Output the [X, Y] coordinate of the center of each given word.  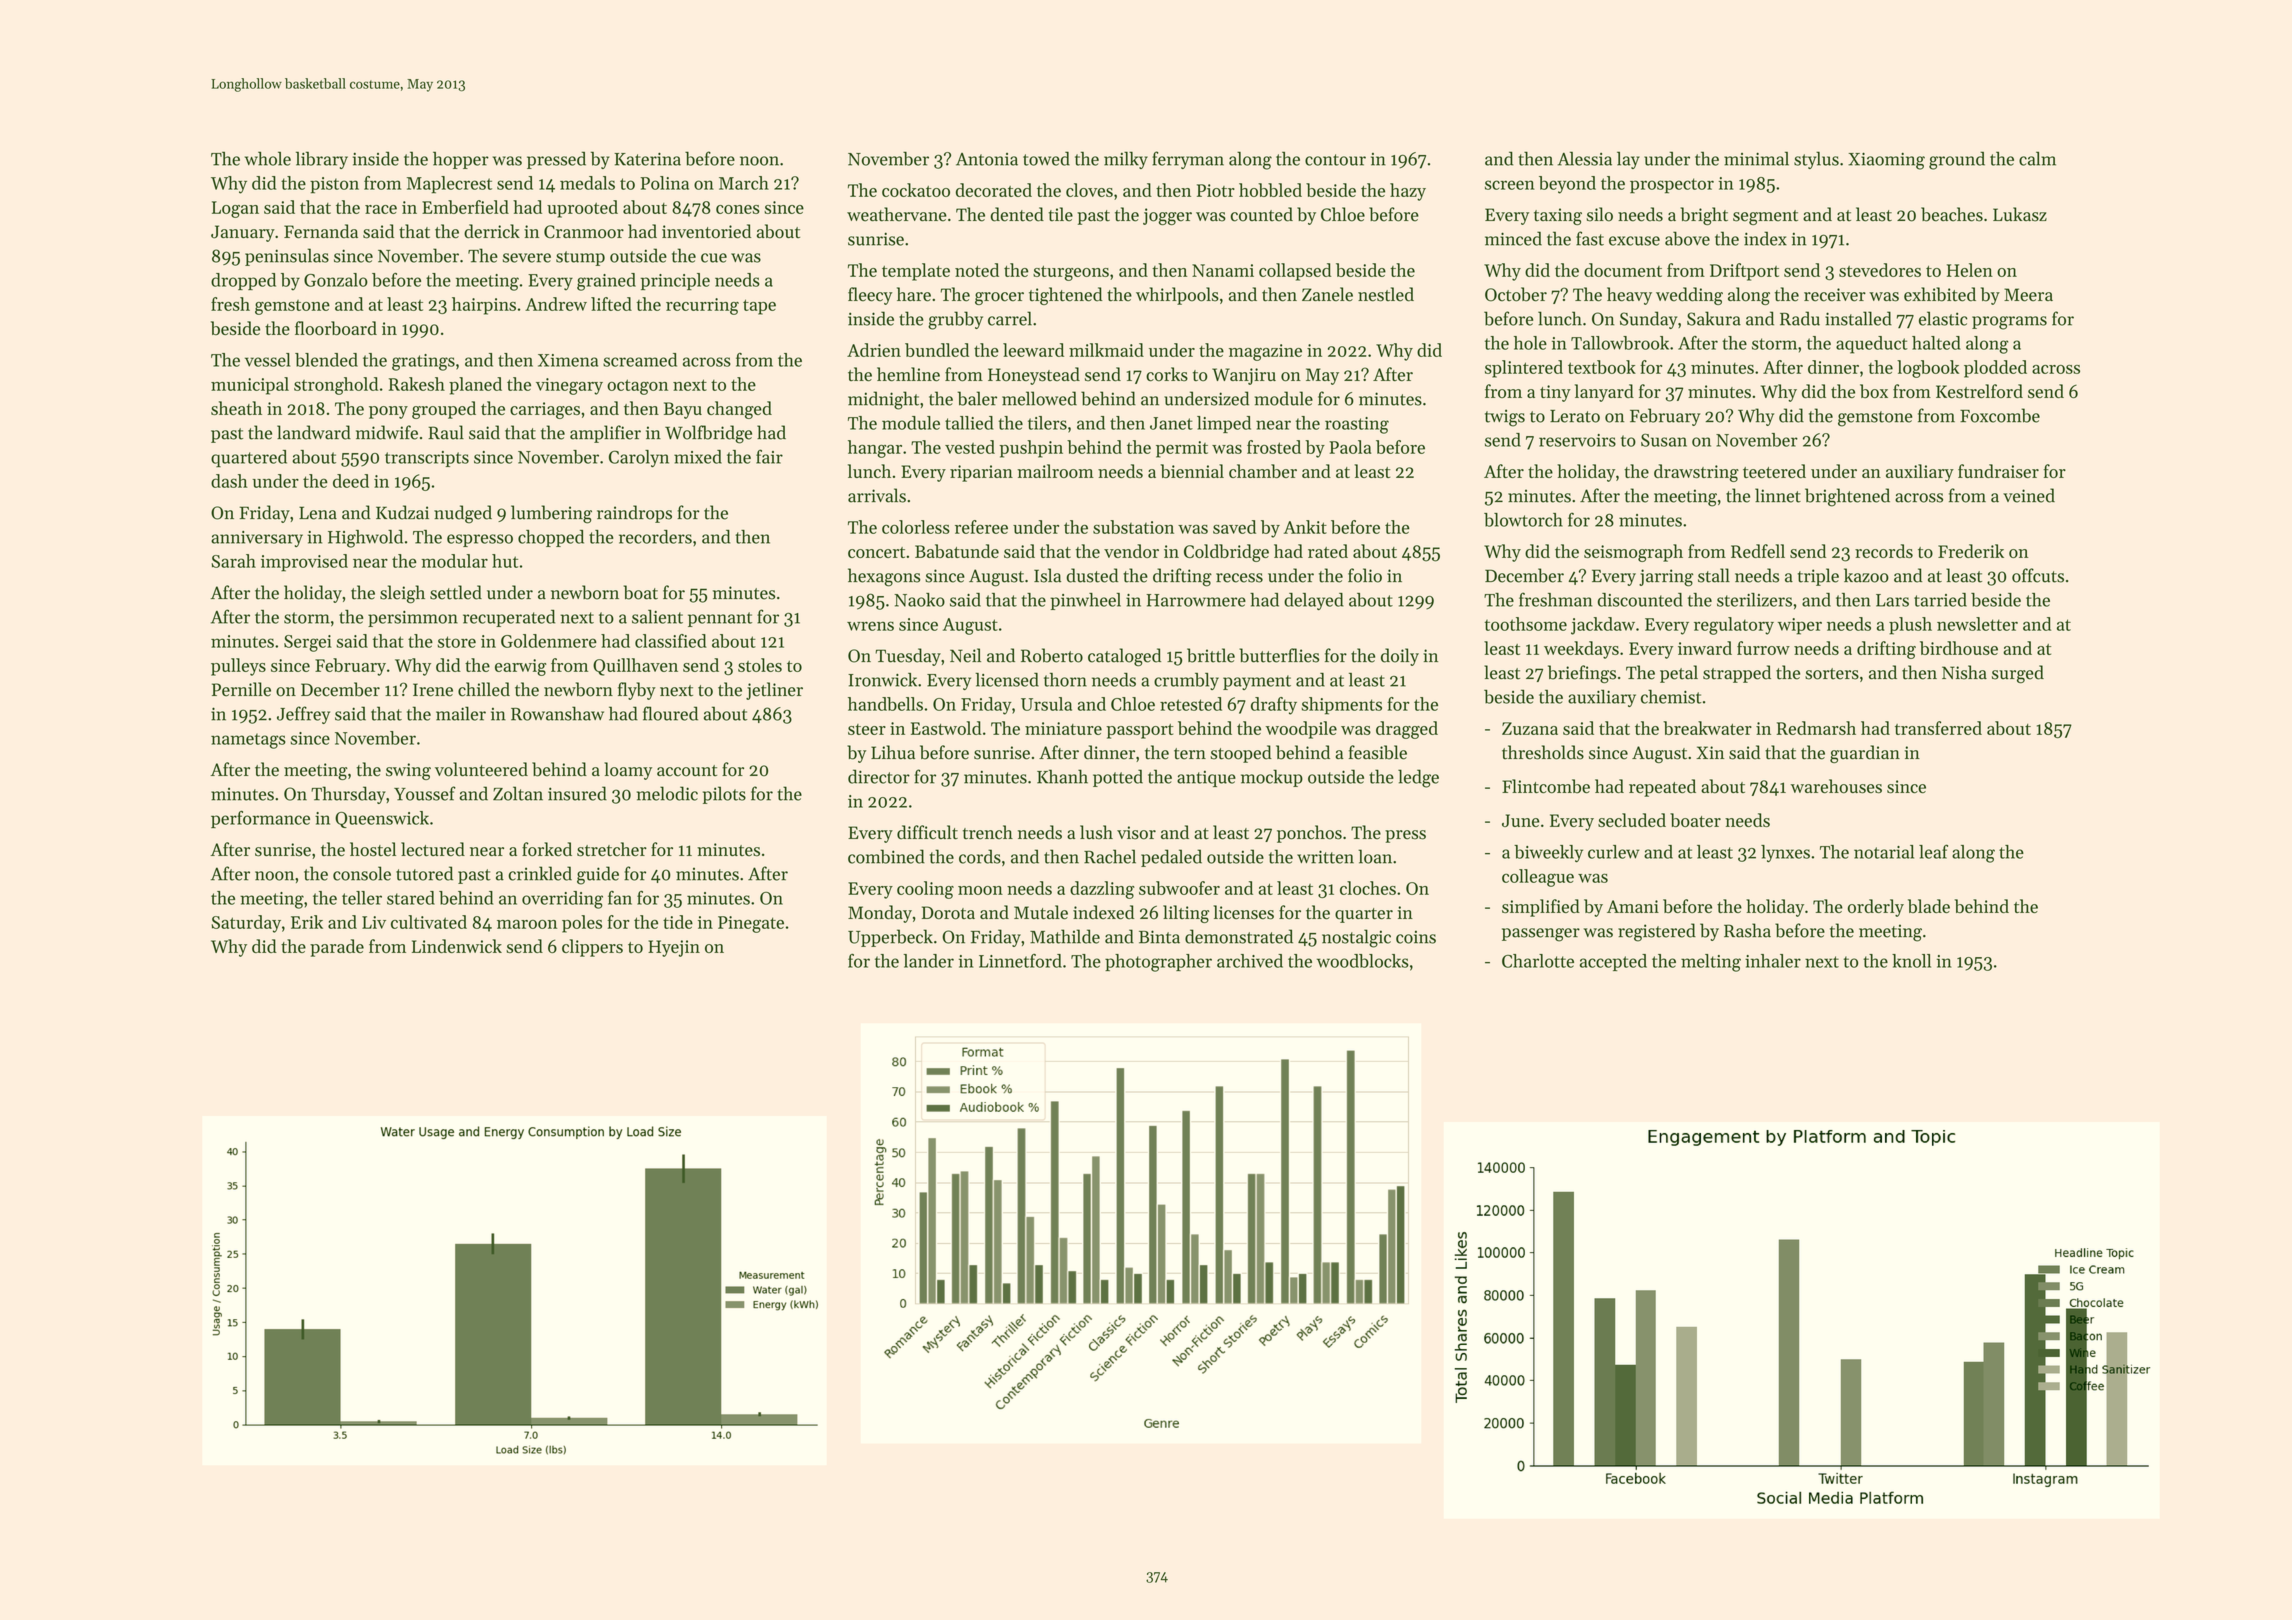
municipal [250, 386]
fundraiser [1998, 471]
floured [670, 713]
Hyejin [674, 948]
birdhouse [1959, 648]
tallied [969, 423]
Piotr [1216, 190]
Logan [235, 209]
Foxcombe [2000, 415]
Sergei [308, 643]
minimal [1756, 159]
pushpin [1031, 449]
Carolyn [639, 458]
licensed [1007, 680]
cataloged [1124, 657]
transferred [1938, 728]
